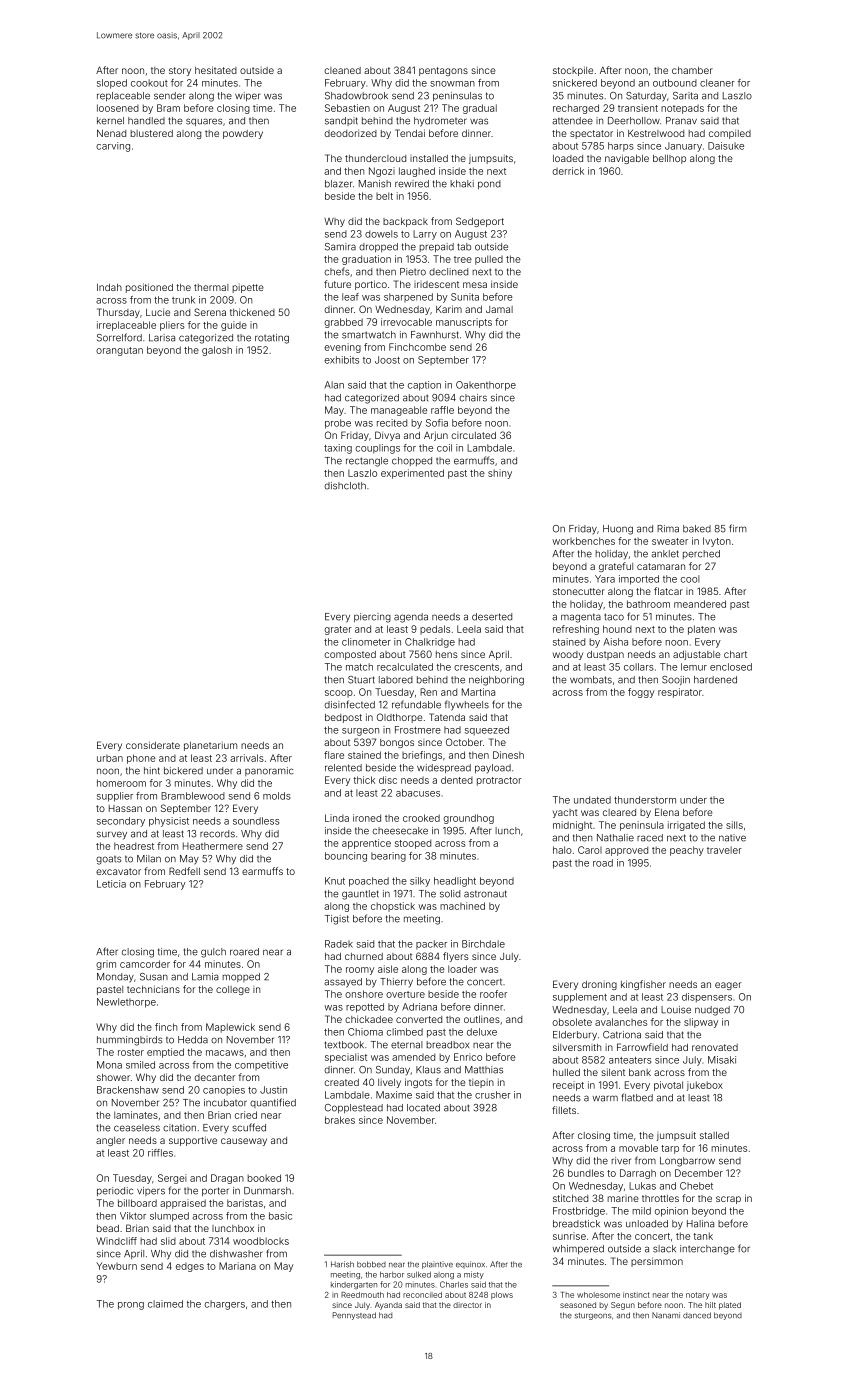 Image resolution: width=849 pixels, height=1400 pixels. I want to click on Birchdale, so click(483, 944).
